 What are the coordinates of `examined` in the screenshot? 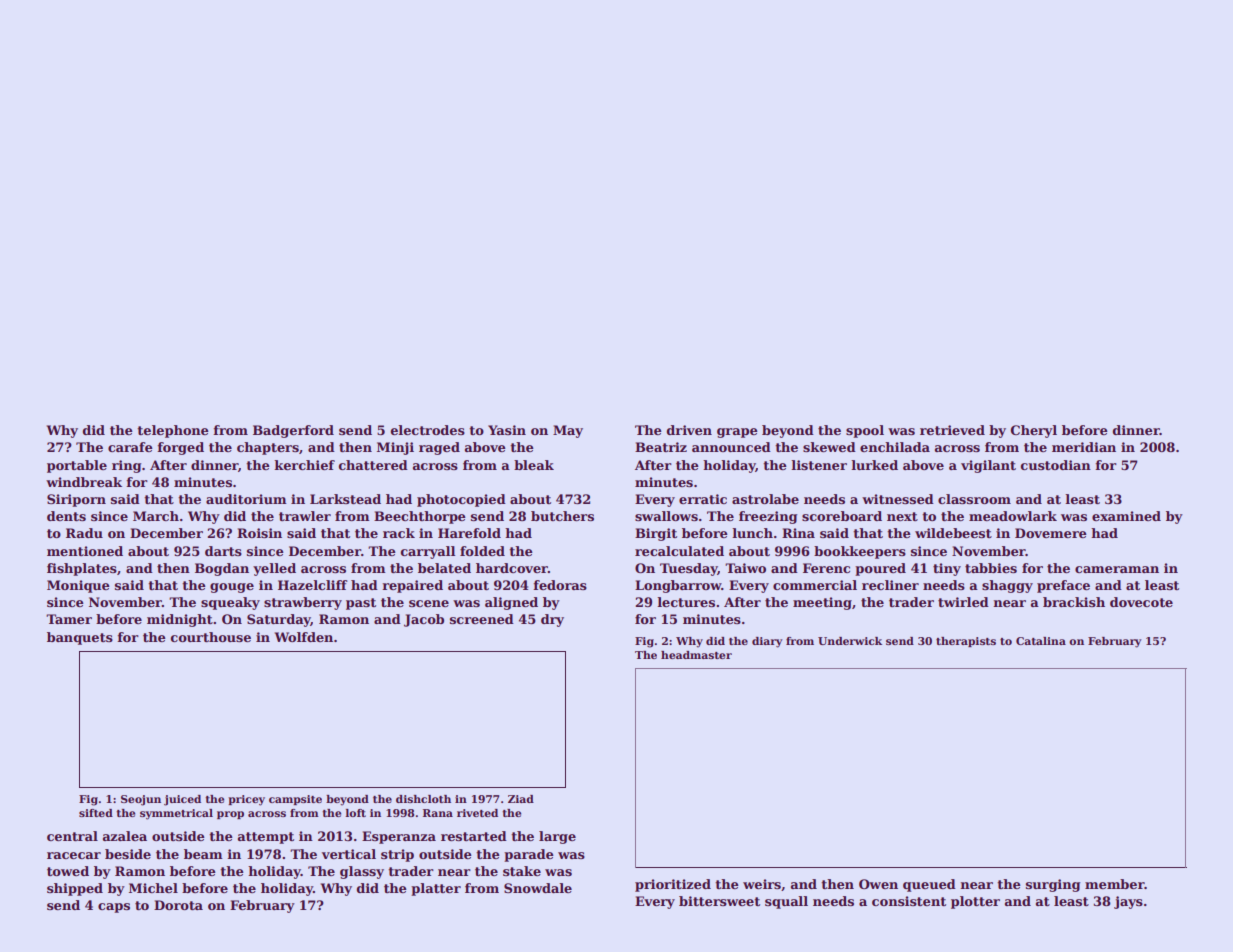 It's located at (1126, 516).
